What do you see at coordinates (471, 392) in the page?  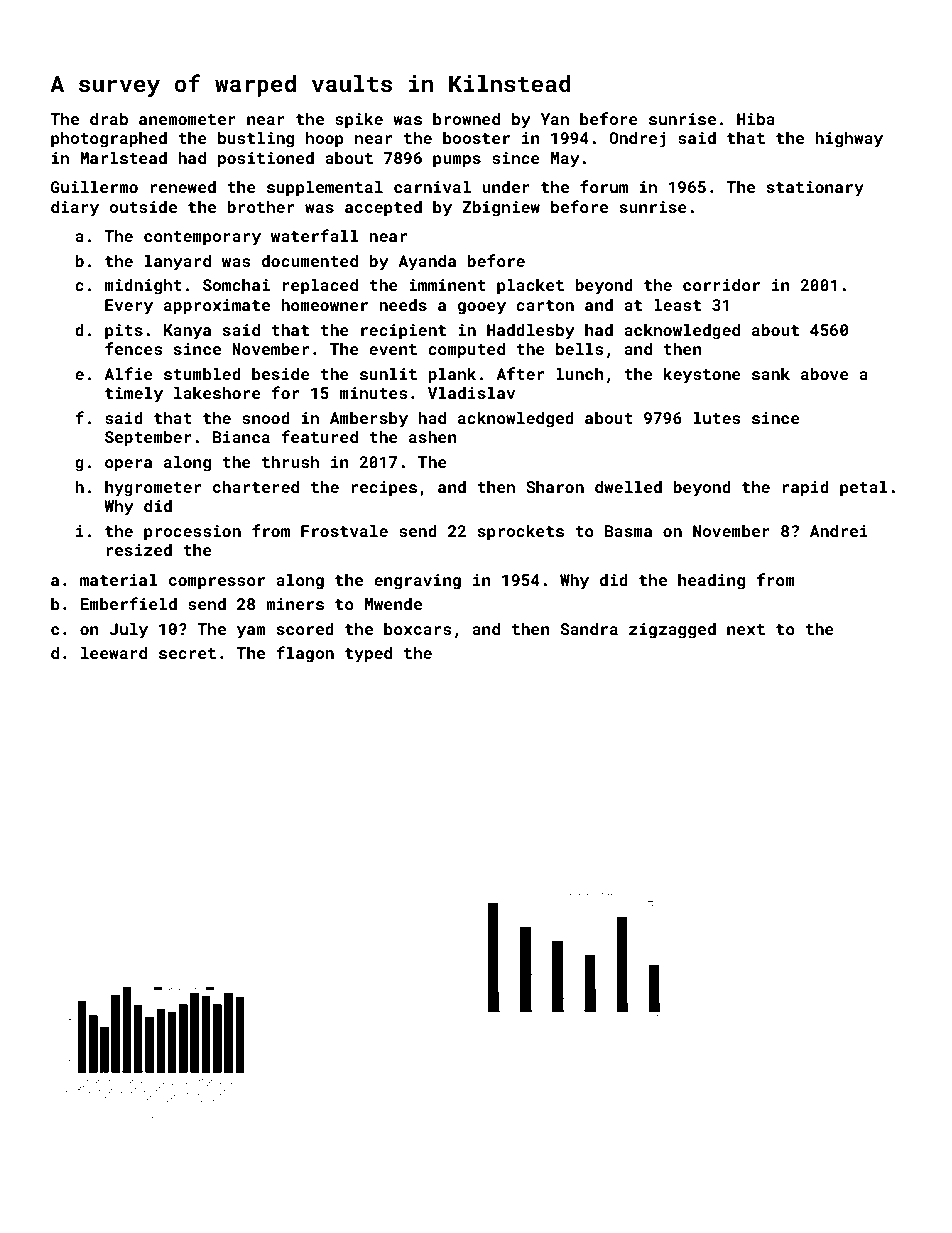 I see `Vladislav` at bounding box center [471, 392].
